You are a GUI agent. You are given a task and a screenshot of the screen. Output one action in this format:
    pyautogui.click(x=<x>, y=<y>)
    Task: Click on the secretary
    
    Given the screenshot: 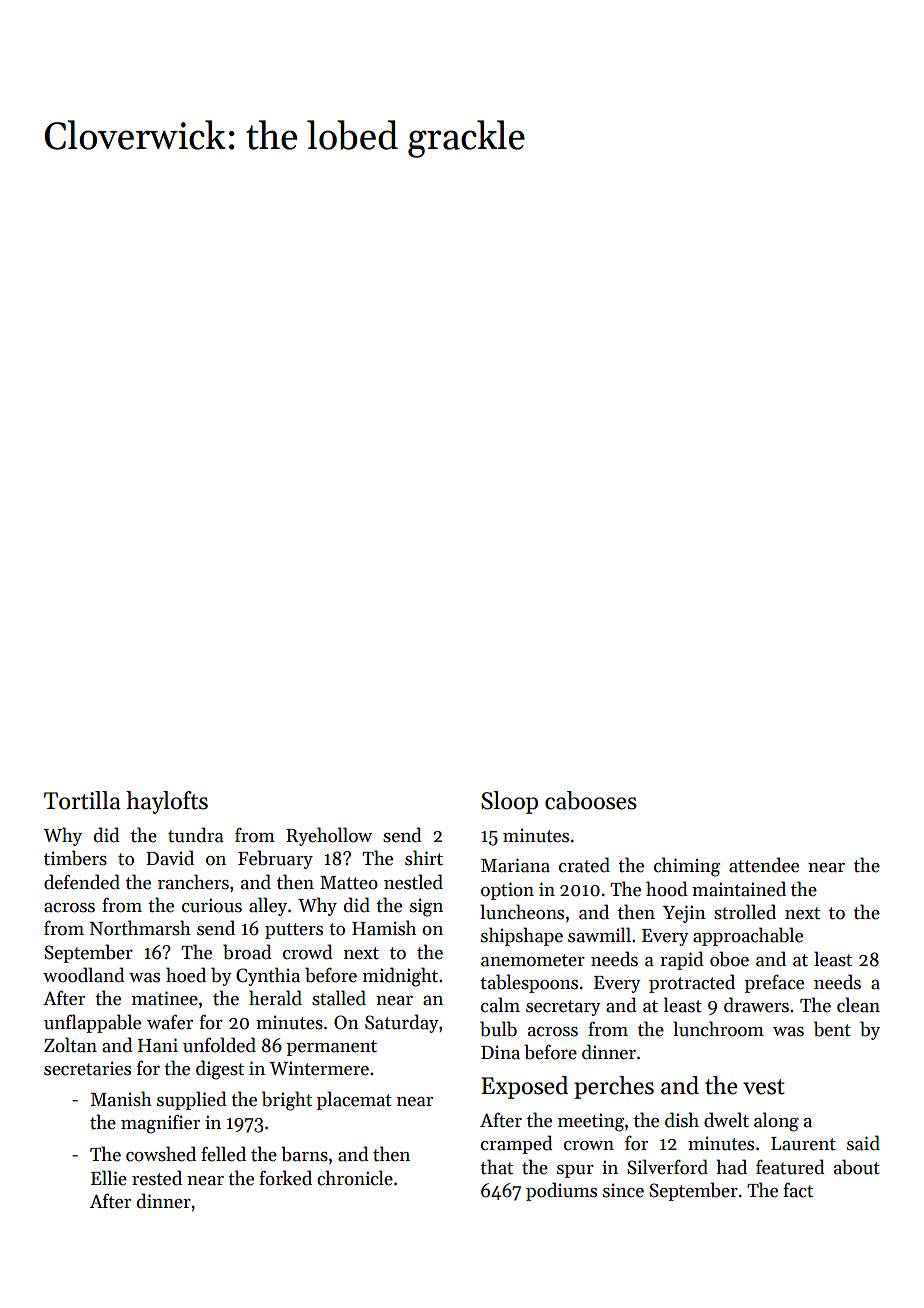 What is the action you would take?
    pyautogui.click(x=563, y=1008)
